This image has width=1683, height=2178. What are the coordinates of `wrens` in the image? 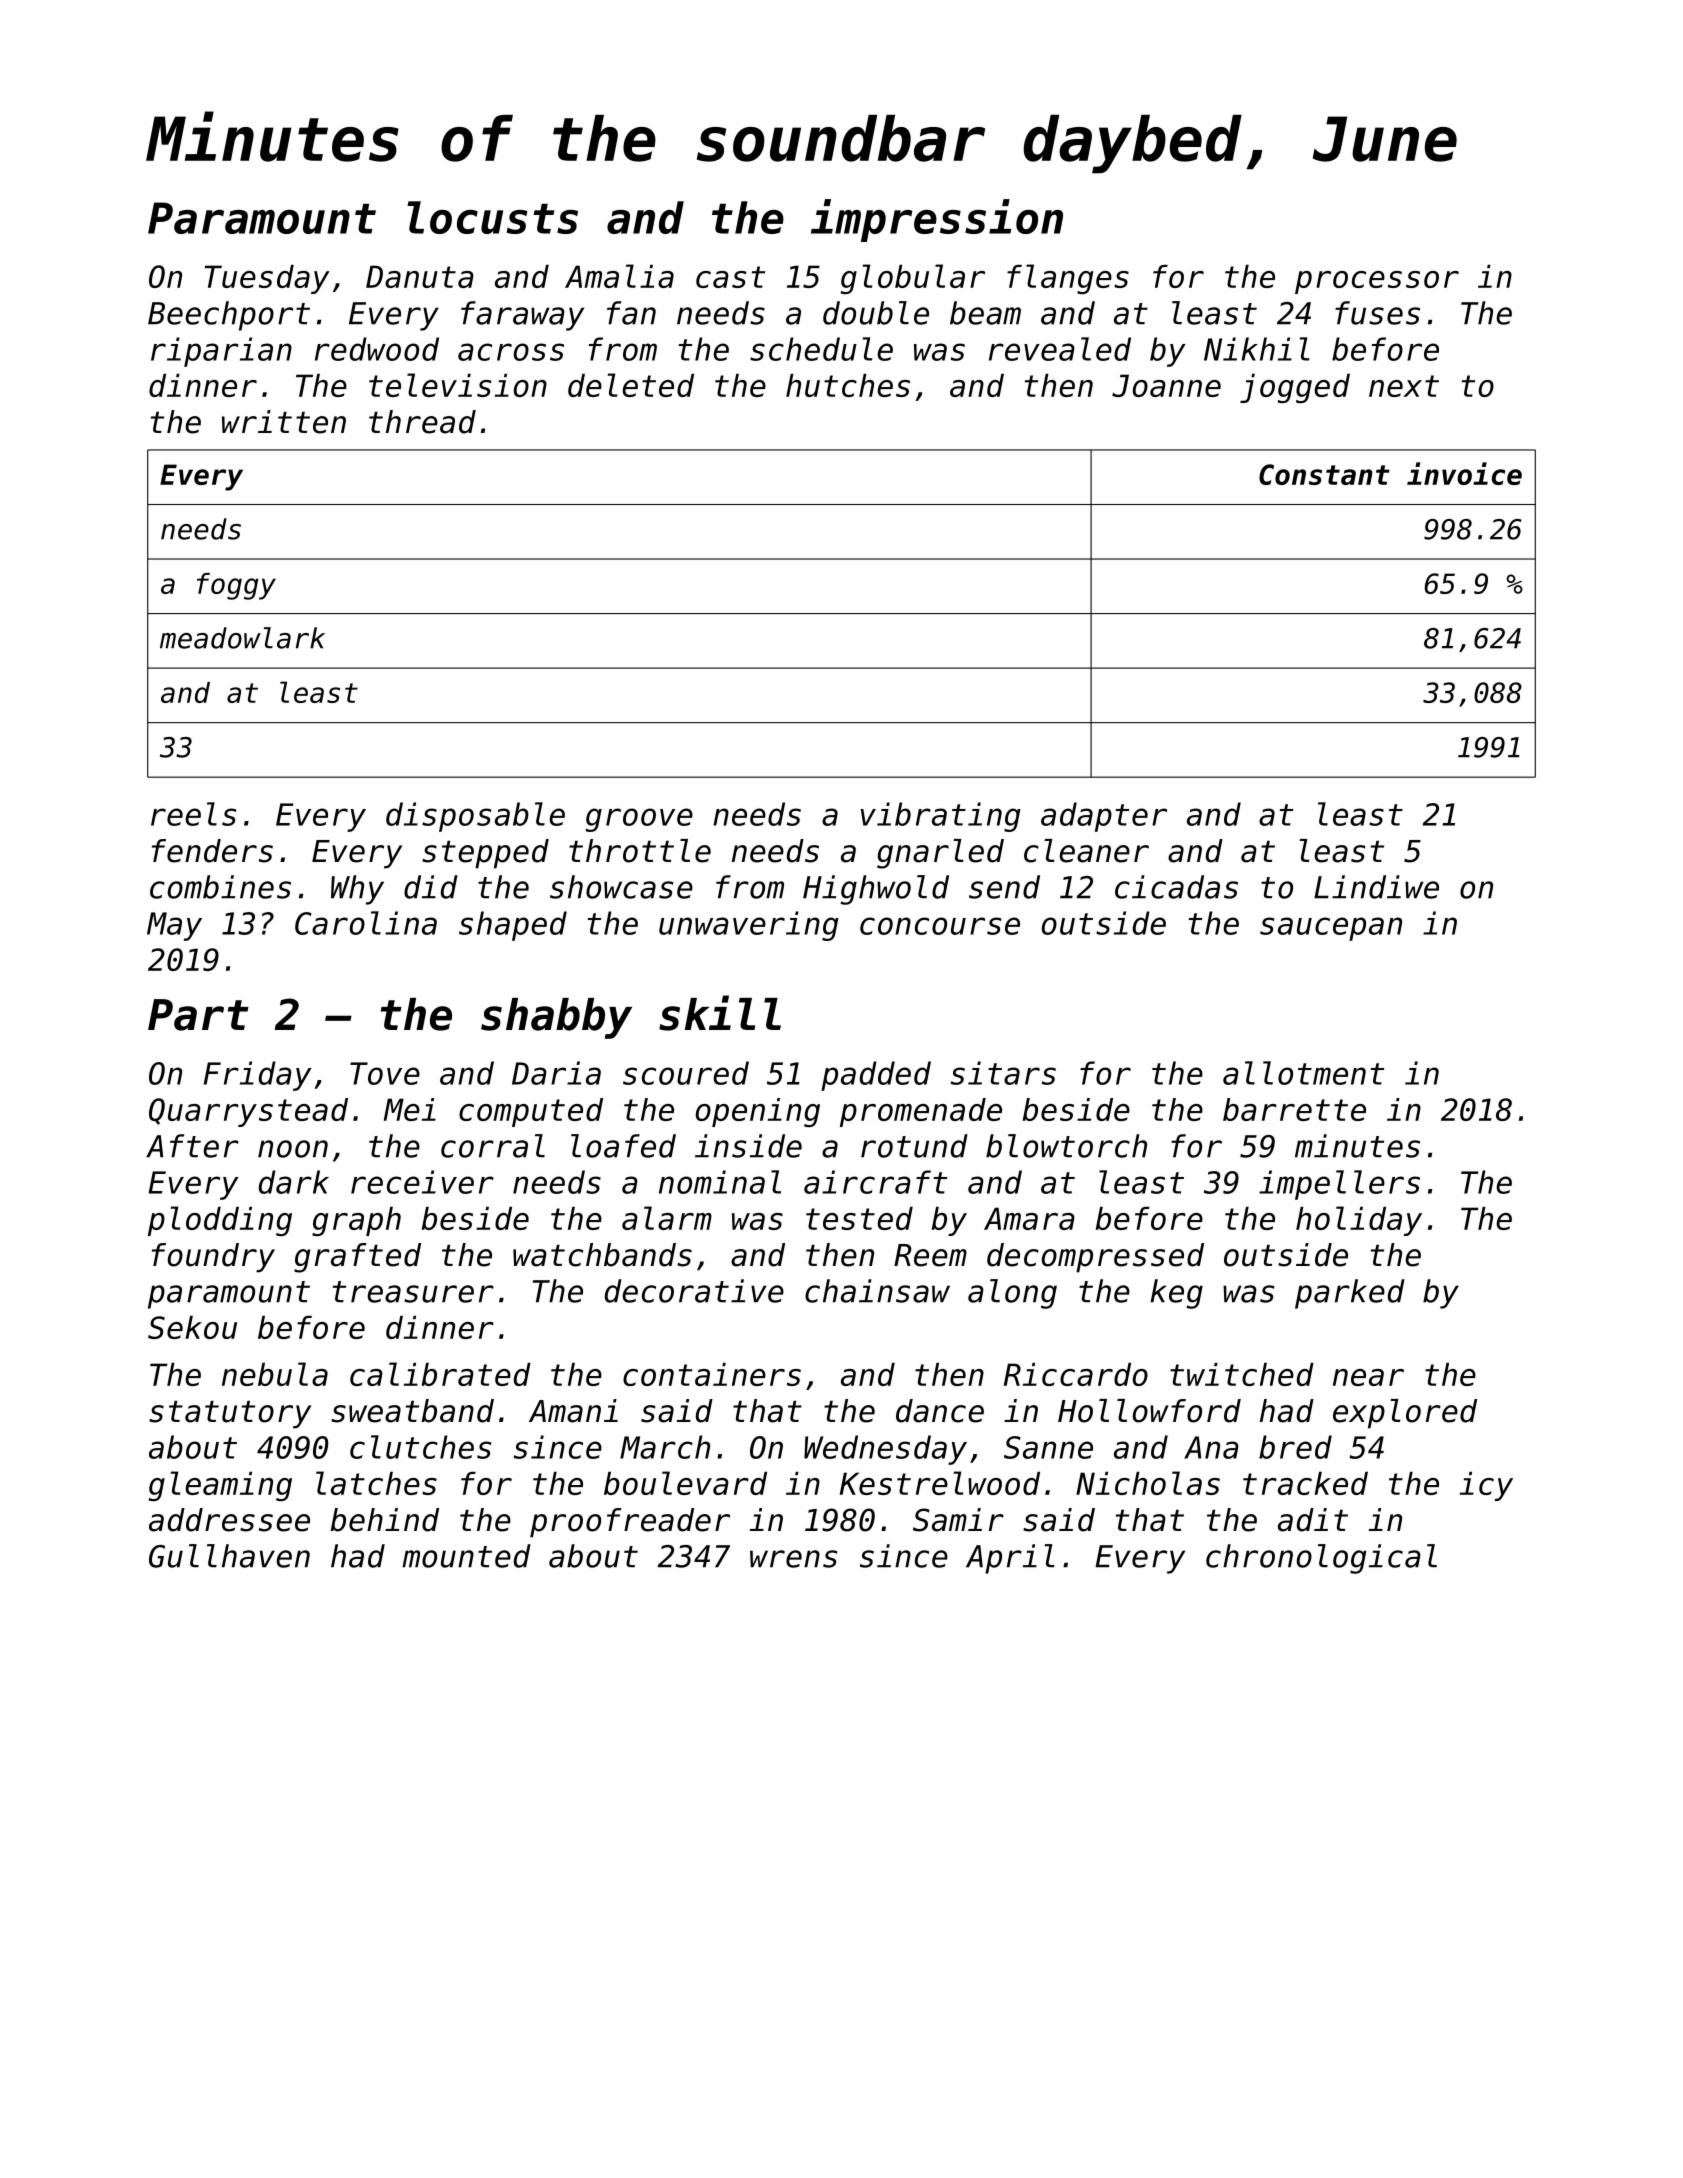 It's located at (794, 1559).
